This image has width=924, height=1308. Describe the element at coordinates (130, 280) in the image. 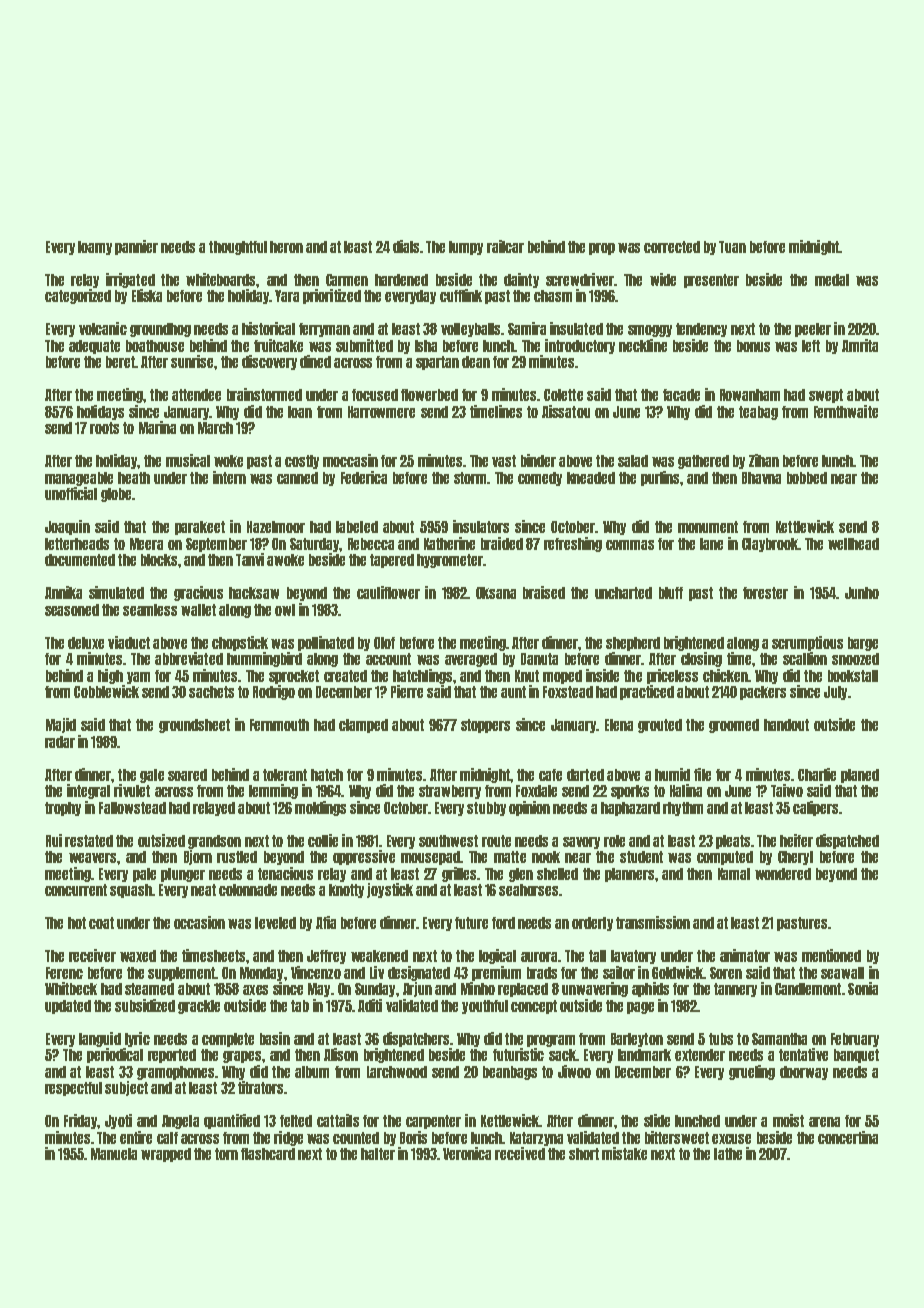

I see `irrigated` at that location.
